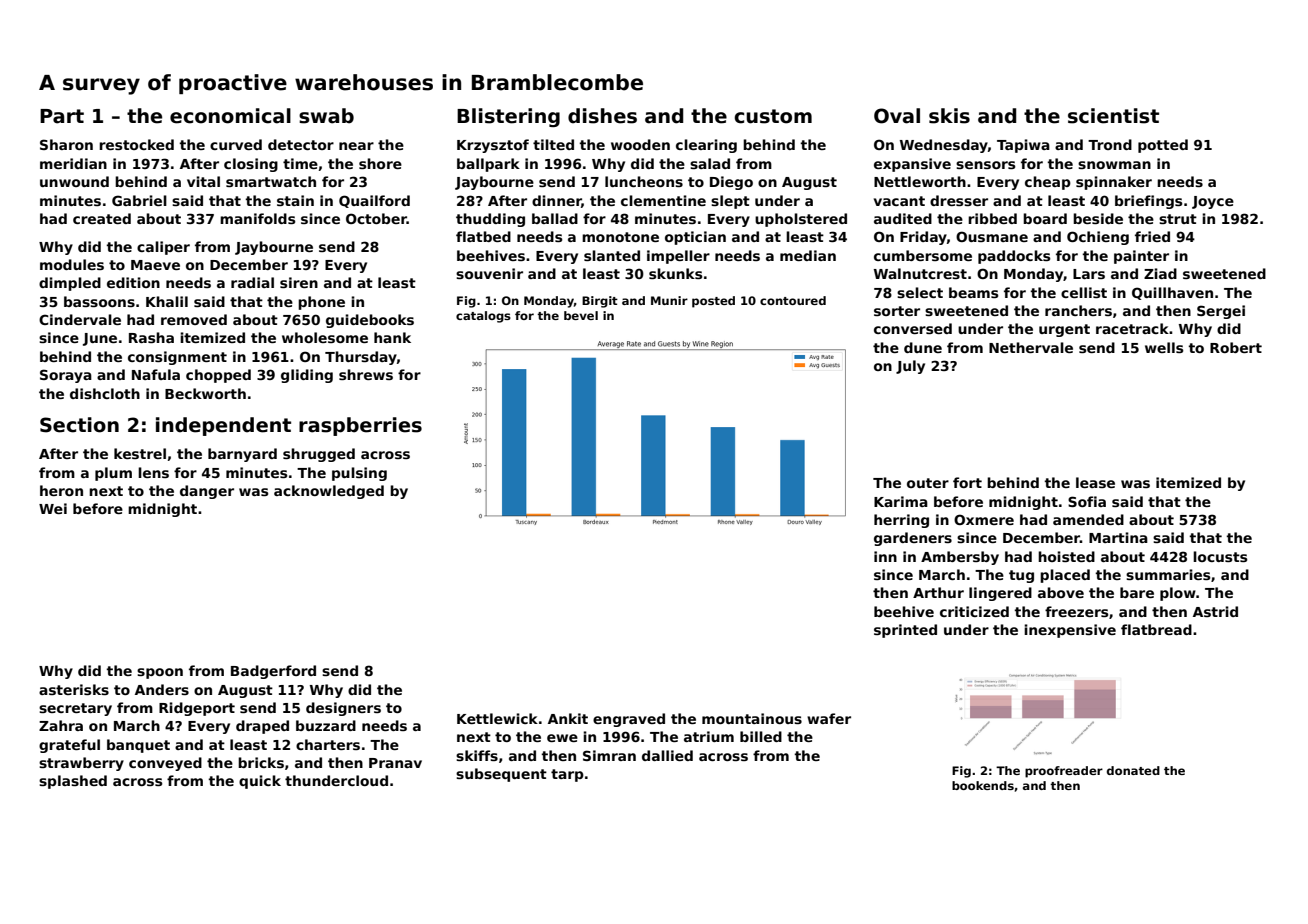 The image size is (1308, 924). What do you see at coordinates (326, 116) in the screenshot?
I see `swab` at bounding box center [326, 116].
